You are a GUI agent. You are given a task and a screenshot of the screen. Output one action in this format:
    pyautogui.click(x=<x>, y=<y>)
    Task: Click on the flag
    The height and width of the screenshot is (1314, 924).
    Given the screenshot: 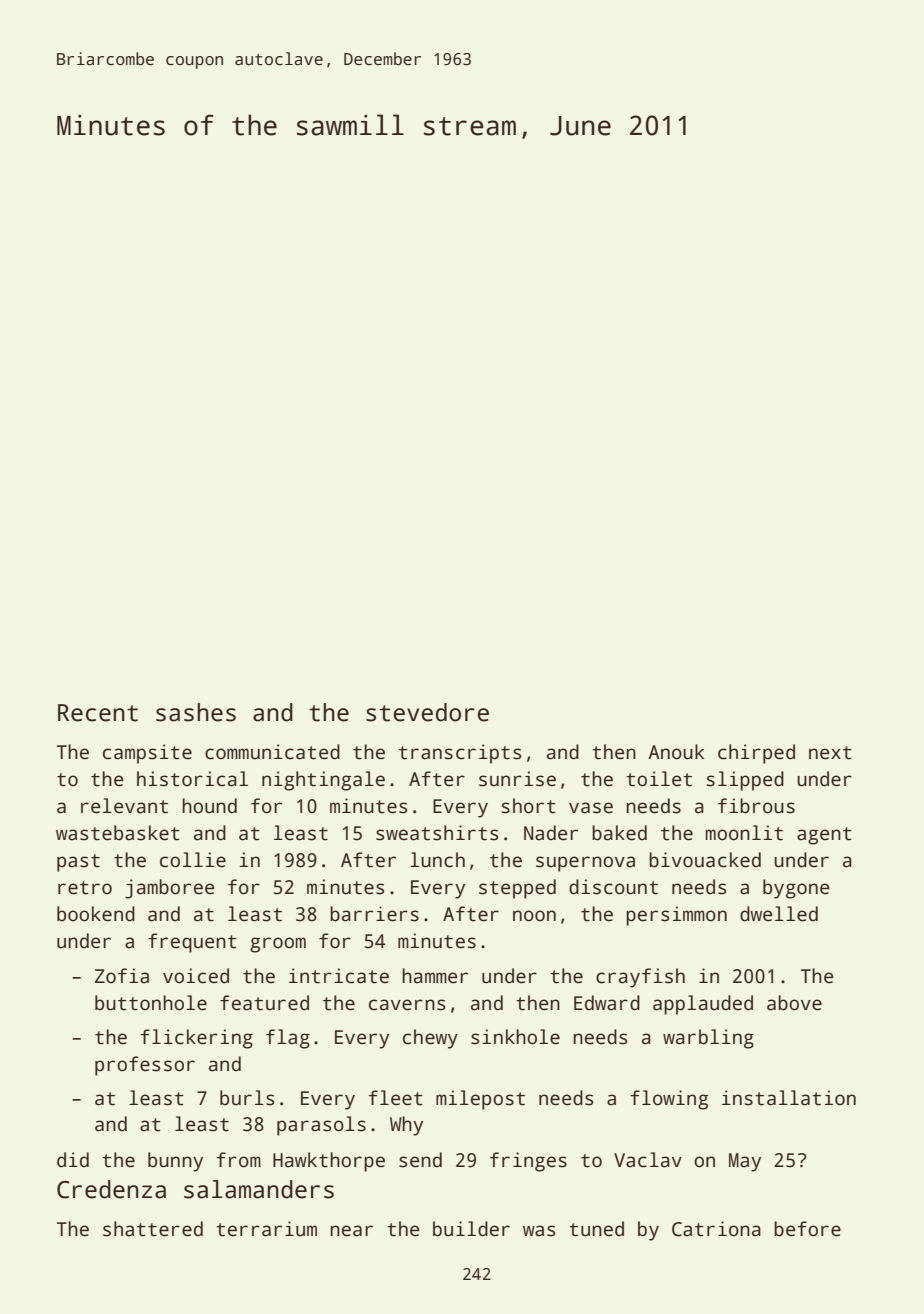 What is the action you would take?
    pyautogui.click(x=288, y=1039)
